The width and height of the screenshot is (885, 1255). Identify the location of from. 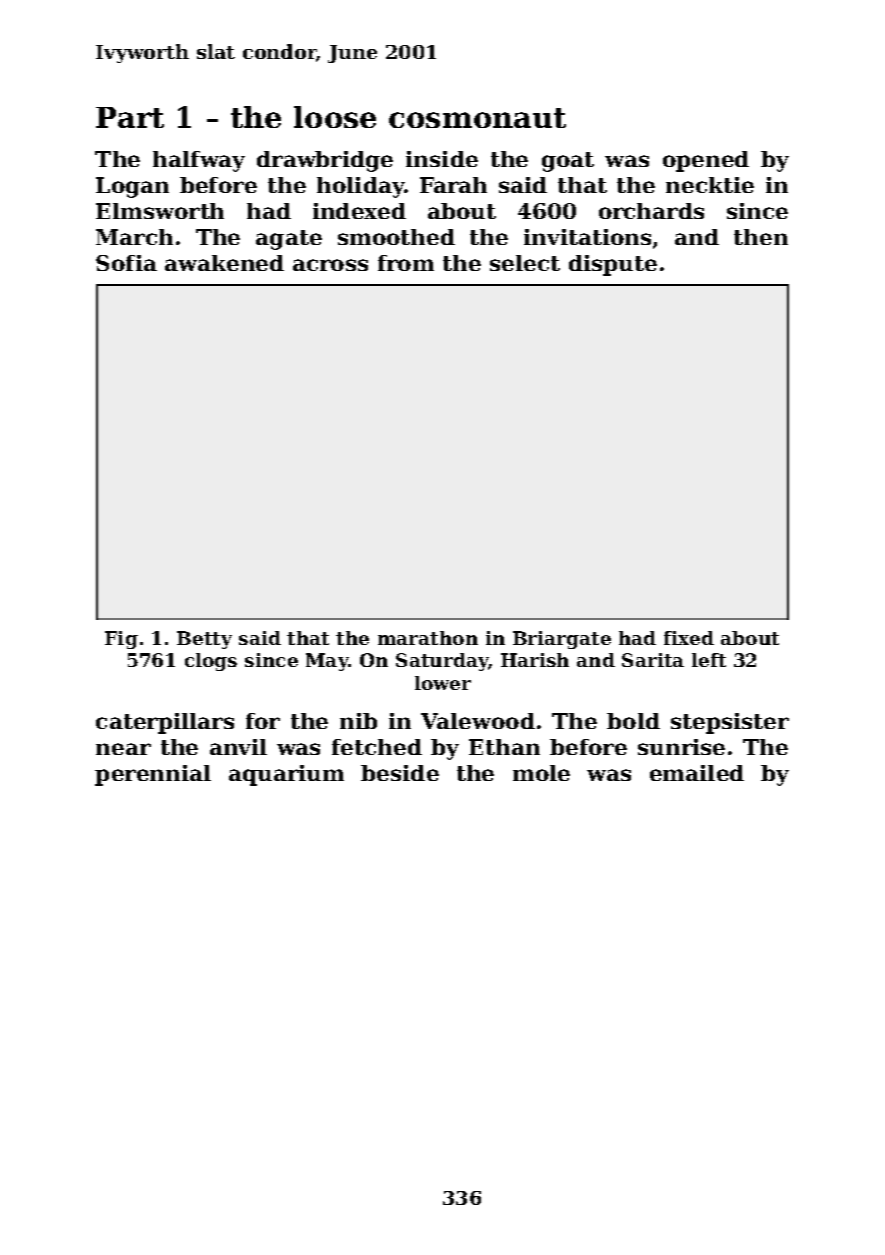
(406, 263).
